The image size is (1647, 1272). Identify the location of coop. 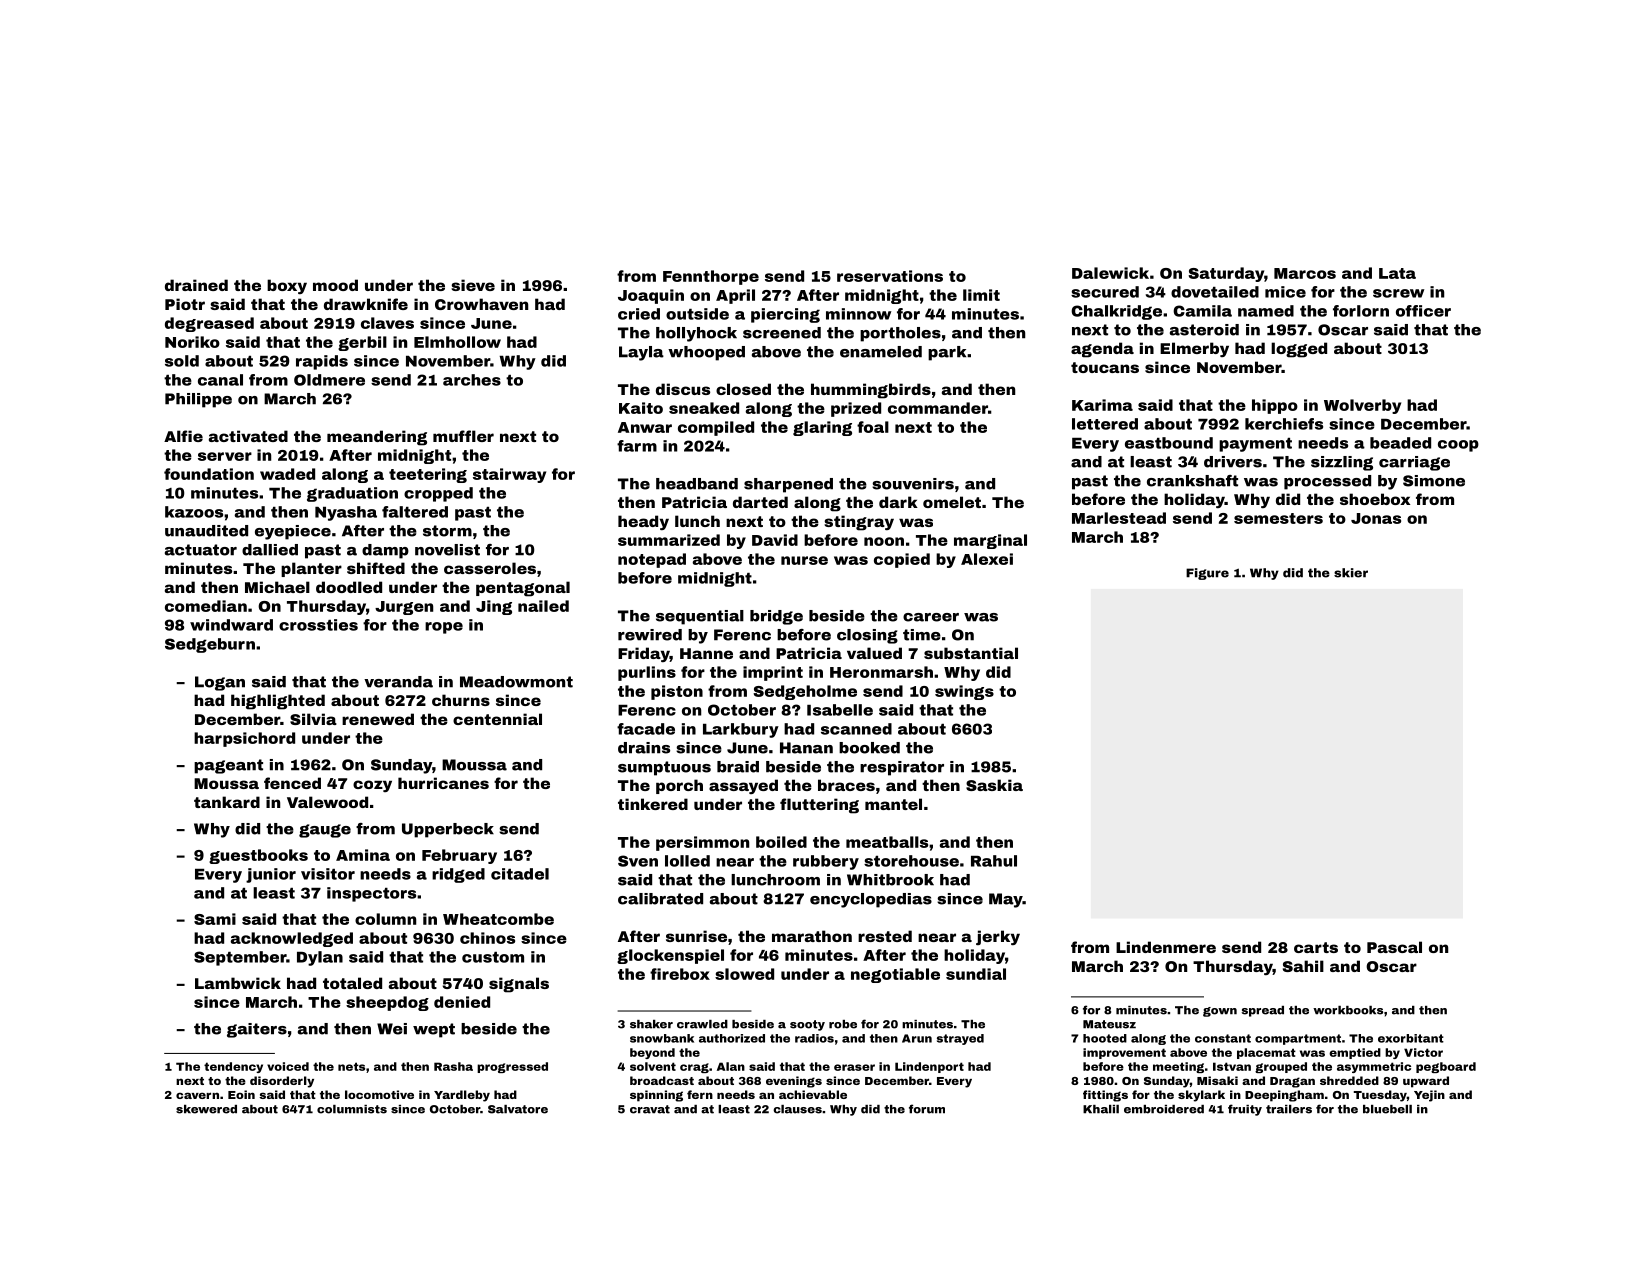
(1458, 446).
